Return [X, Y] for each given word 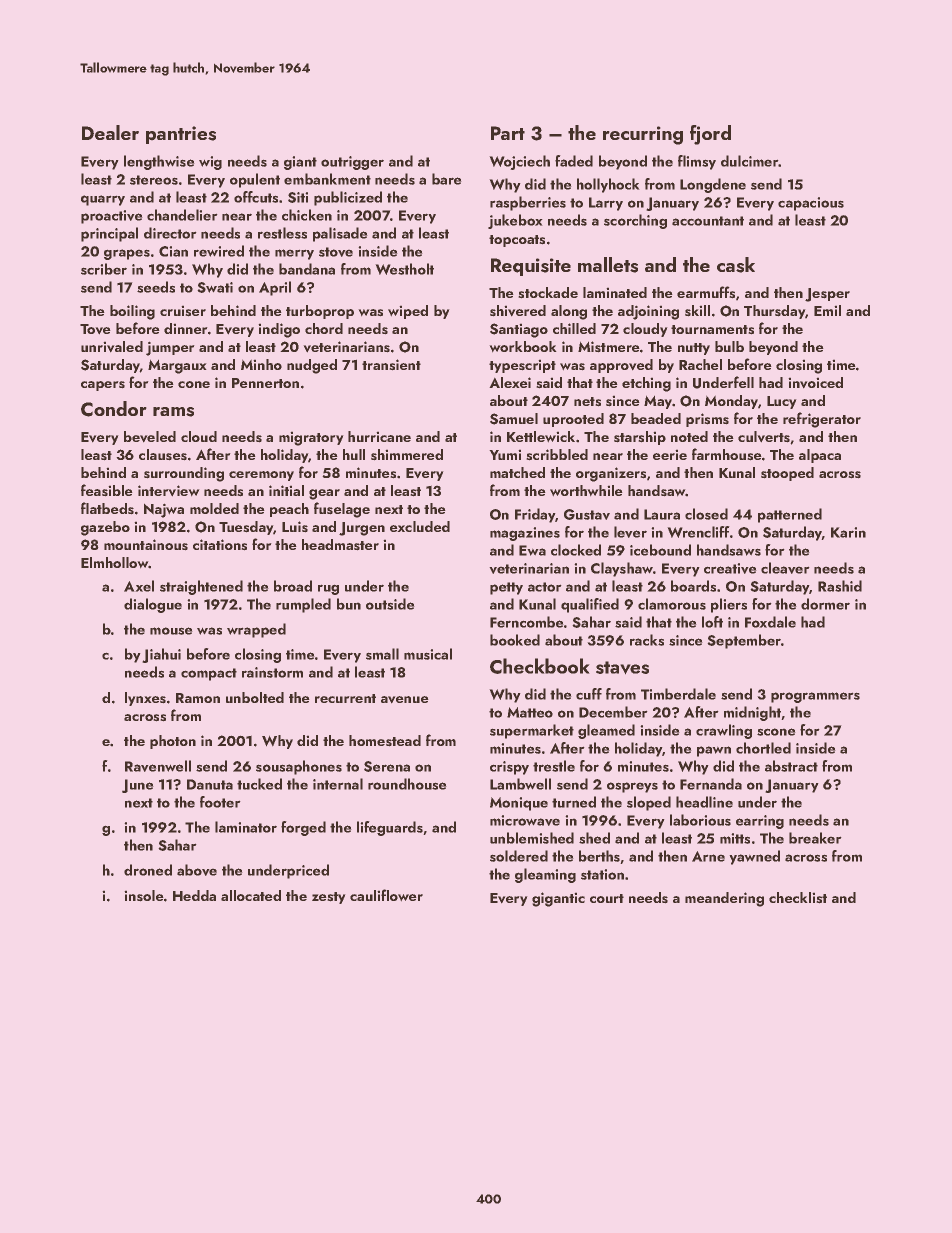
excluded [420, 526]
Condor [114, 409]
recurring [643, 135]
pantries [181, 135]
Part [508, 133]
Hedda [194, 895]
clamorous [672, 604]
